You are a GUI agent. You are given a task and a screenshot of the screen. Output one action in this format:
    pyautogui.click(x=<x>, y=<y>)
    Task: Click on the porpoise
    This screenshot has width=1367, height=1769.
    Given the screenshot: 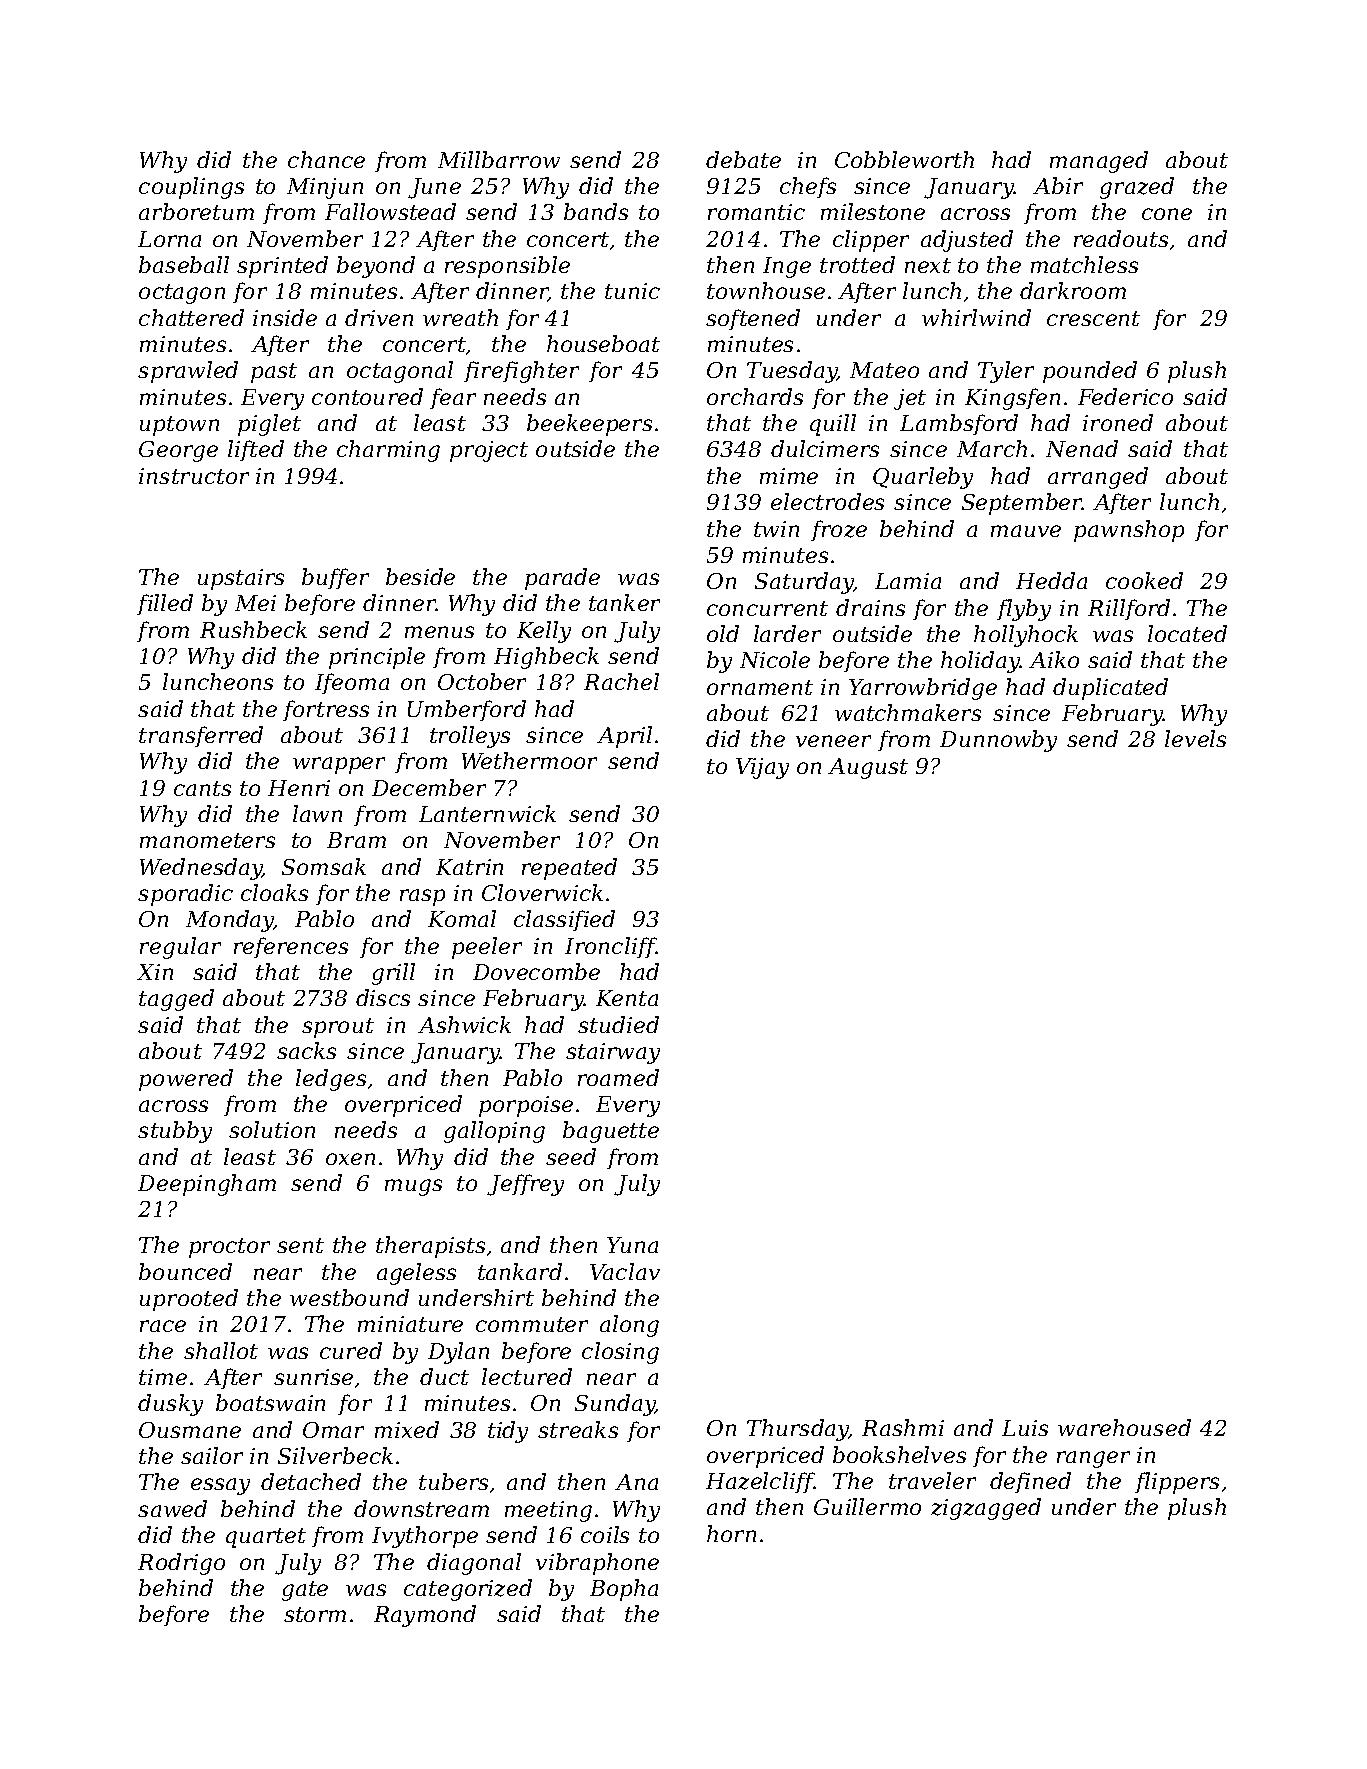 What is the action you would take?
    pyautogui.click(x=526, y=1106)
